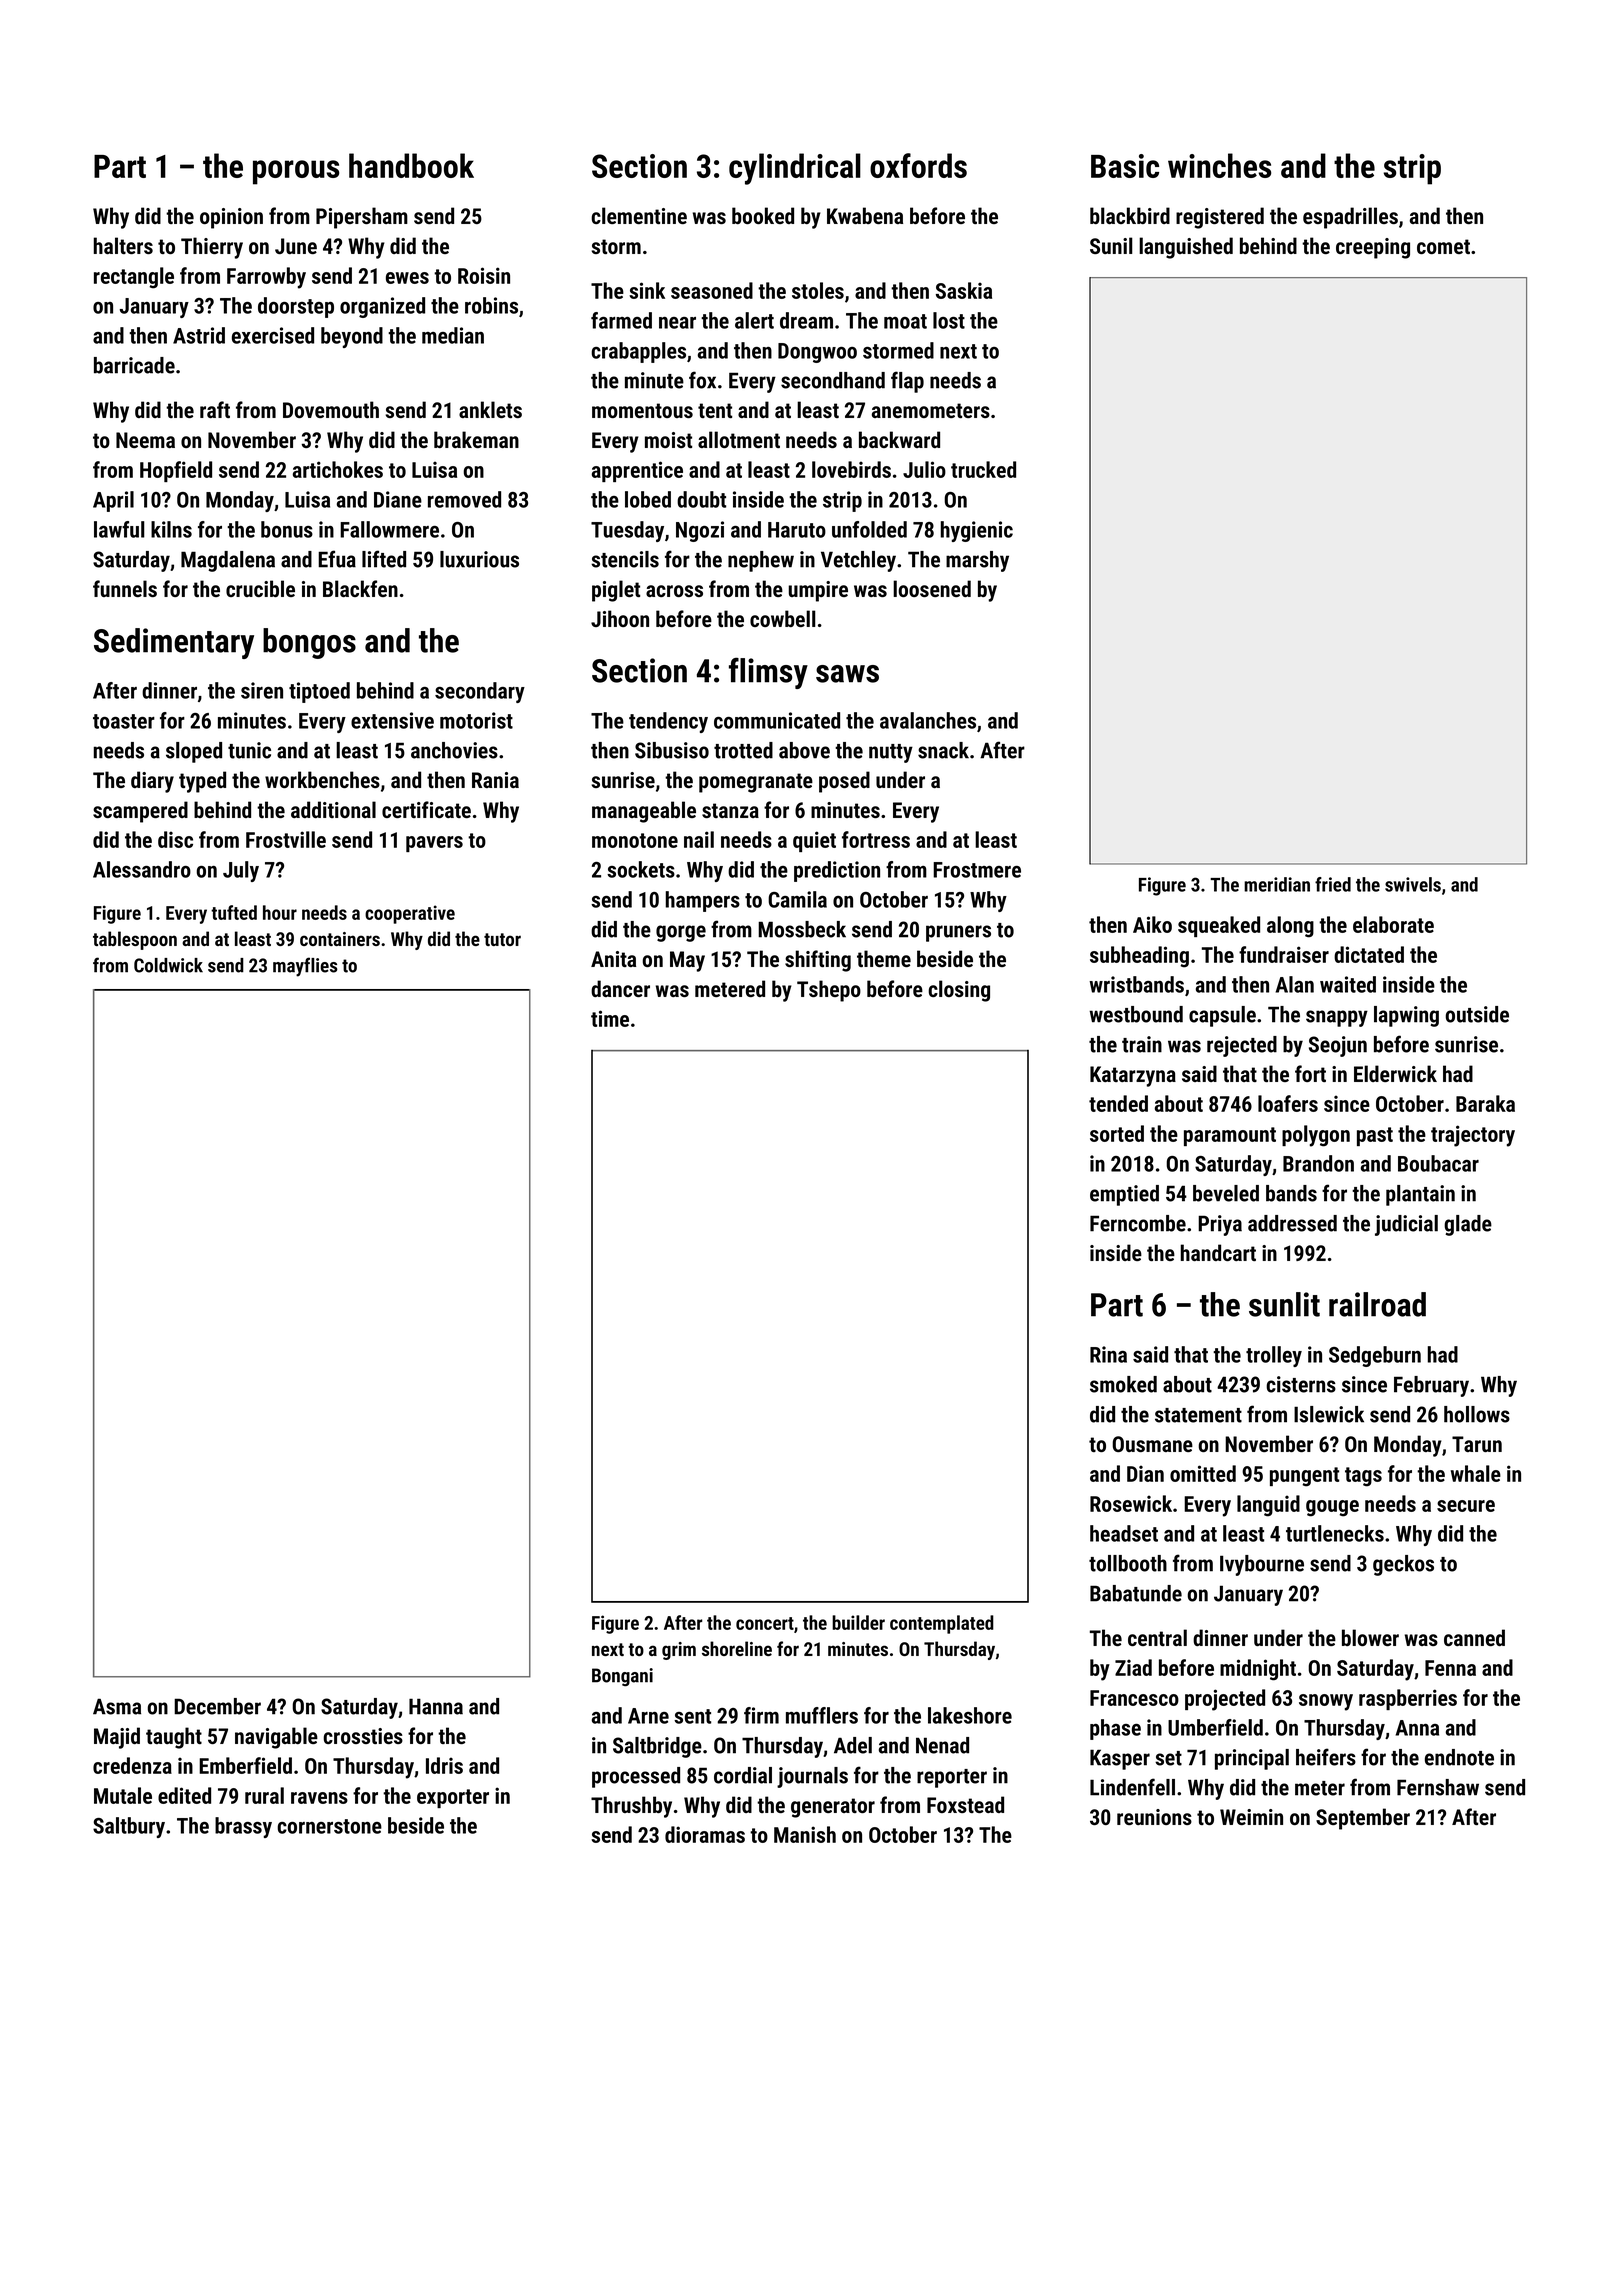  What do you see at coordinates (822, 1715) in the screenshot?
I see `mufflers` at bounding box center [822, 1715].
